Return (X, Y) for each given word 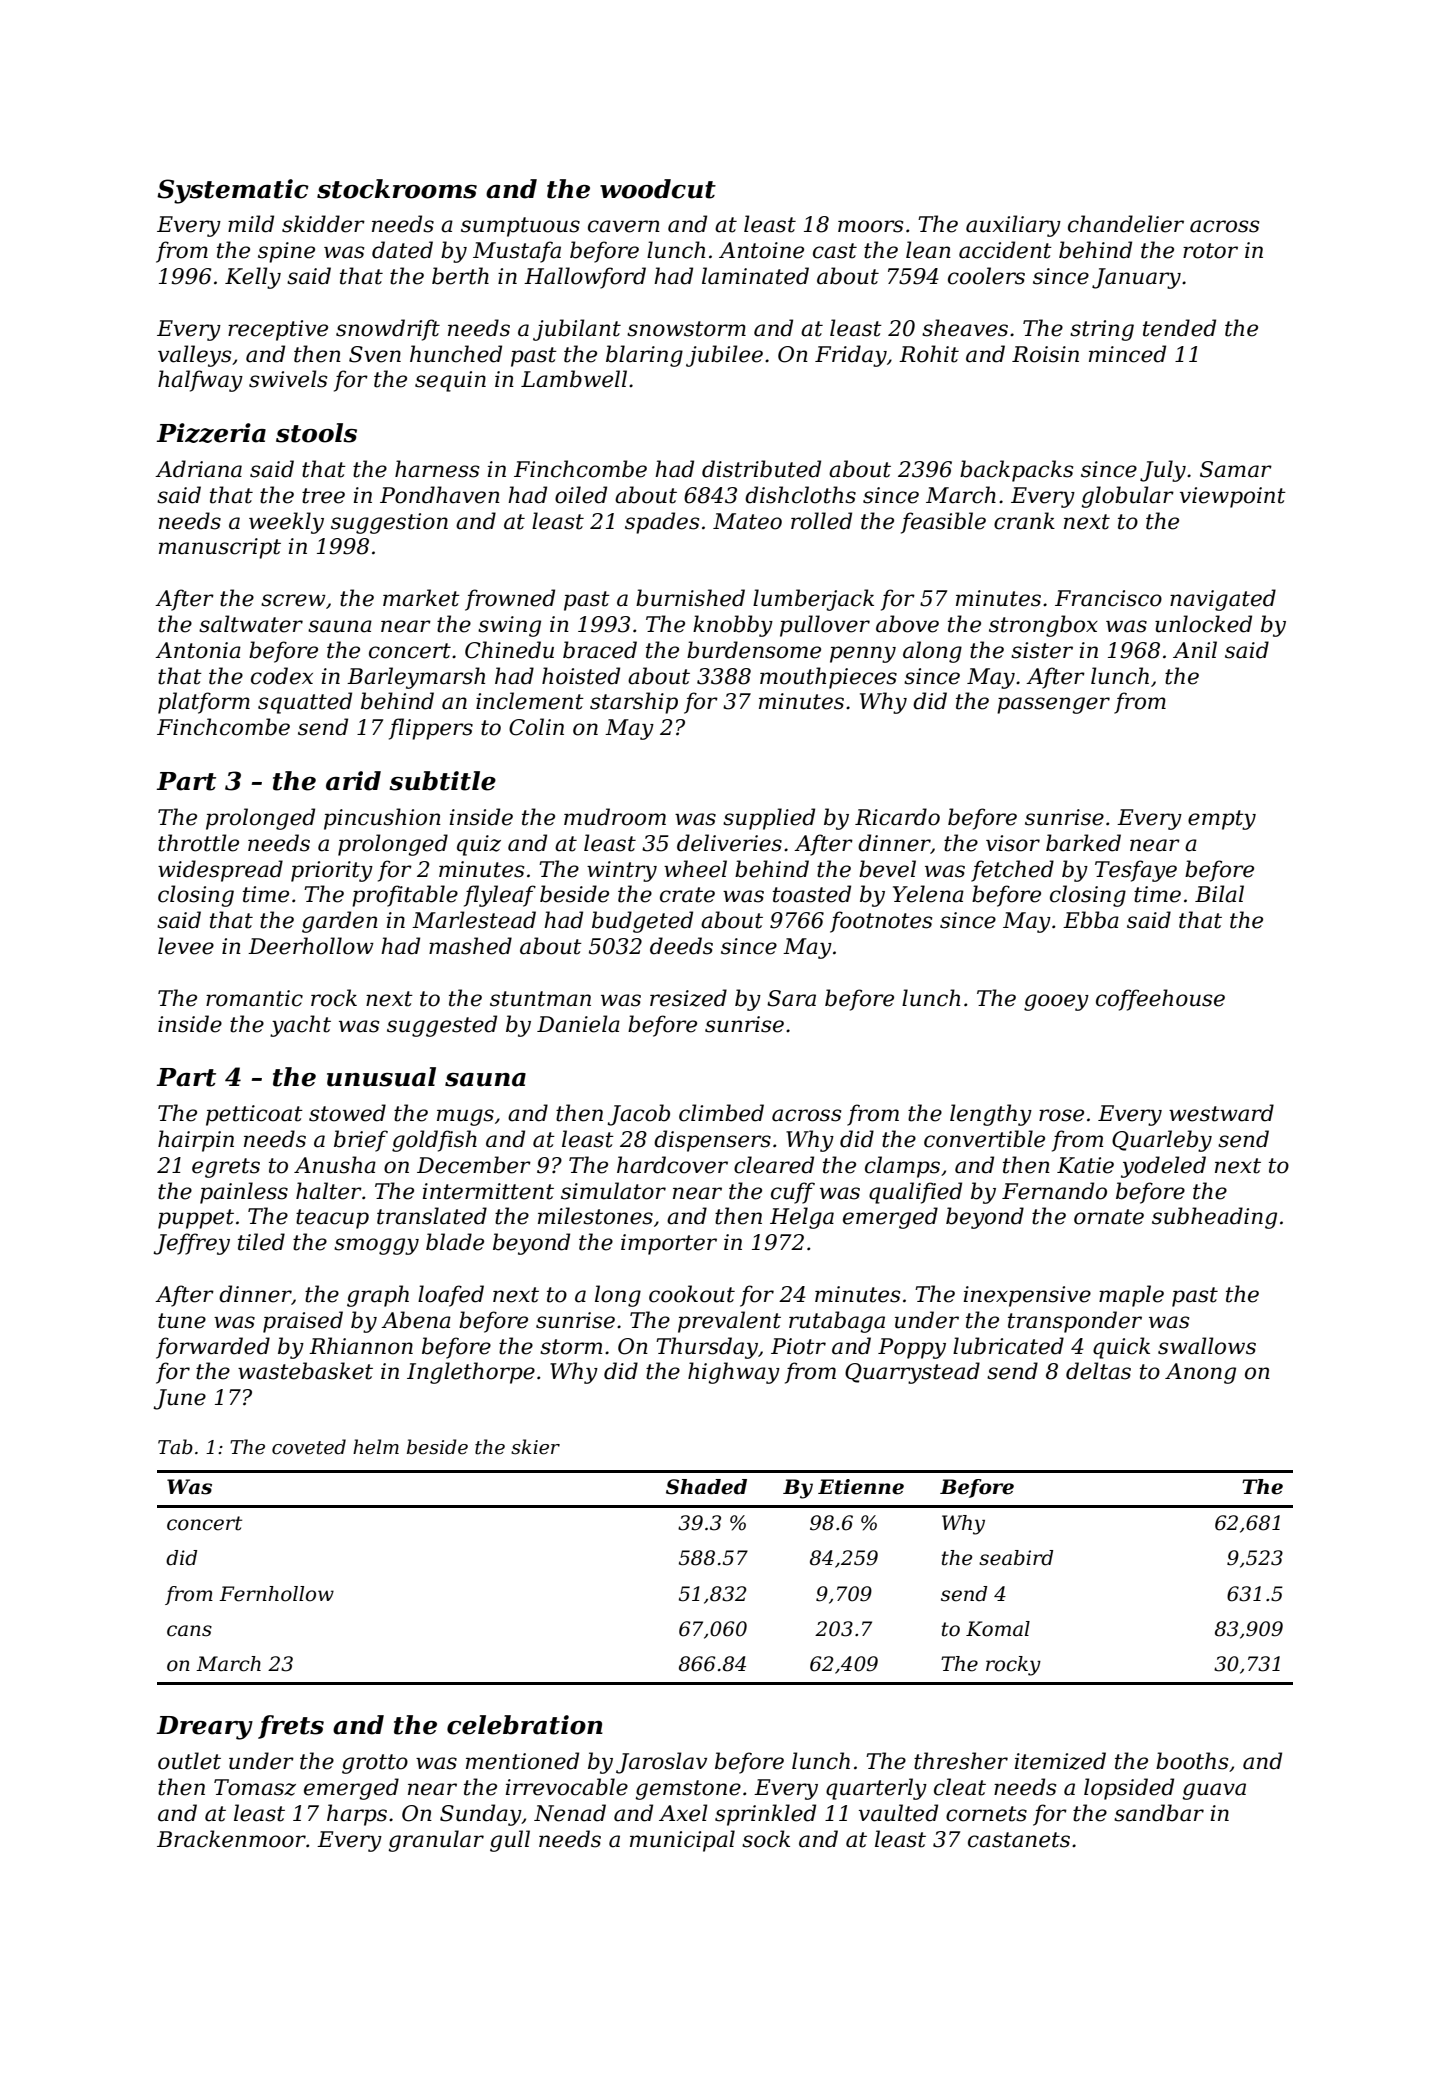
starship (634, 703)
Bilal (1219, 894)
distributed (761, 469)
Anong (1200, 1373)
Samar (1236, 469)
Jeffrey (191, 1244)
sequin (450, 381)
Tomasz (255, 1787)
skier (535, 1447)
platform (204, 703)
